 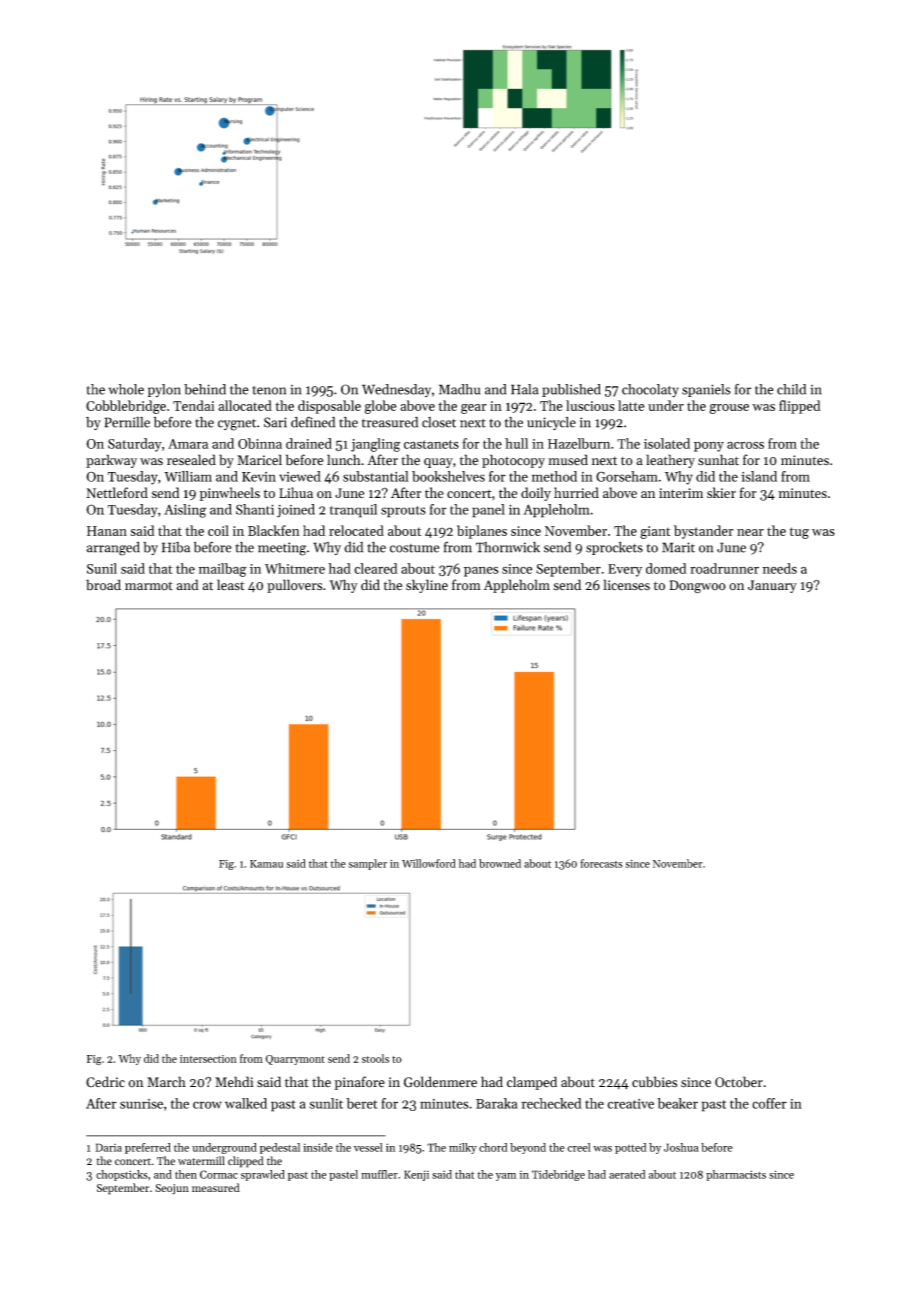 I want to click on browned, so click(x=500, y=863).
